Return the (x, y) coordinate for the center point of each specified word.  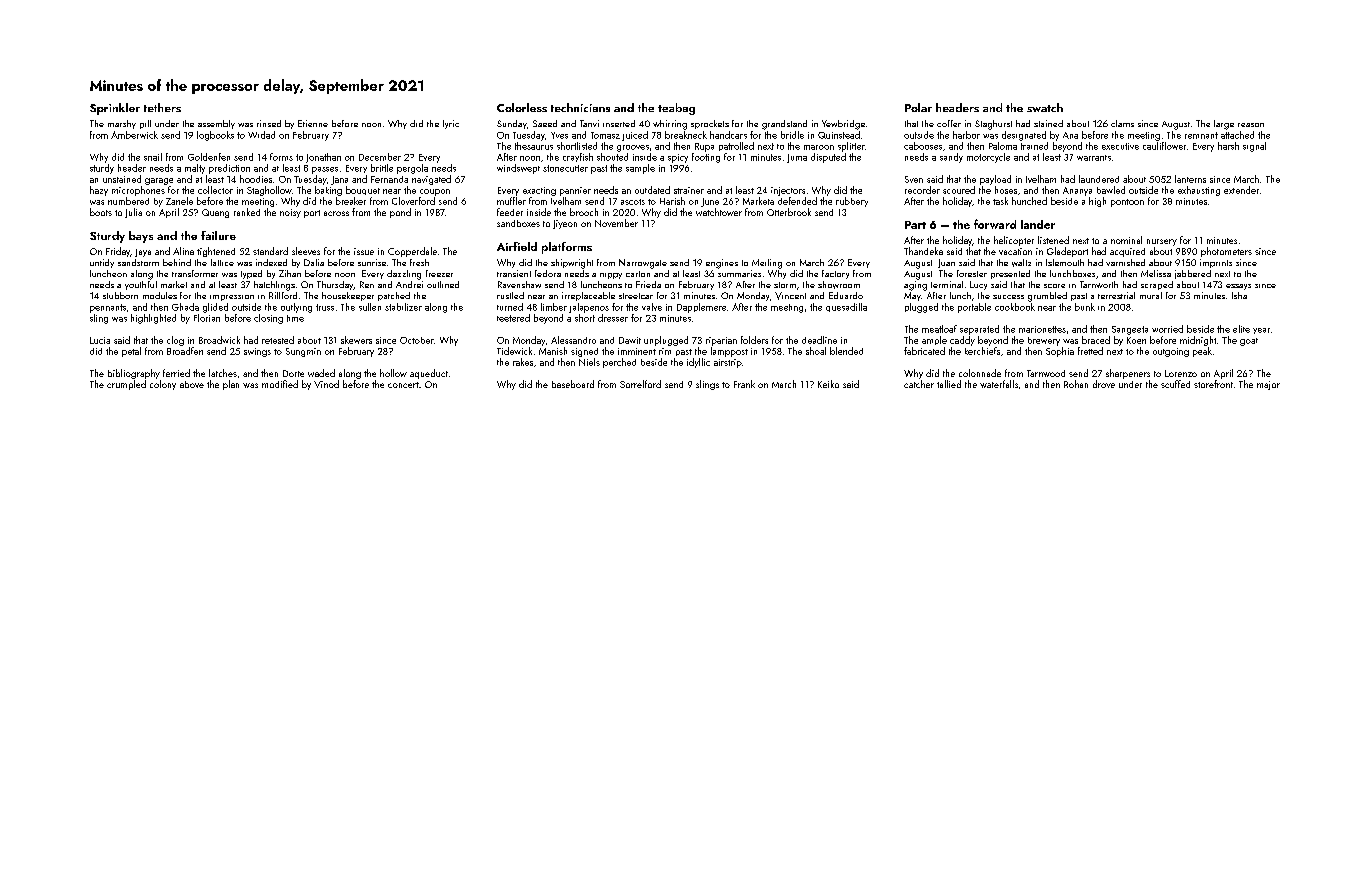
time (295, 318)
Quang (215, 213)
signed (584, 352)
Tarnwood (1046, 373)
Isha (1239, 295)
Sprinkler (115, 109)
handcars (728, 135)
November (616, 223)
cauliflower (1164, 146)
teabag (676, 109)
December (380, 157)
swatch (1045, 107)
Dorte (293, 373)
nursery (1162, 242)
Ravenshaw (519, 284)
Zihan (290, 273)
